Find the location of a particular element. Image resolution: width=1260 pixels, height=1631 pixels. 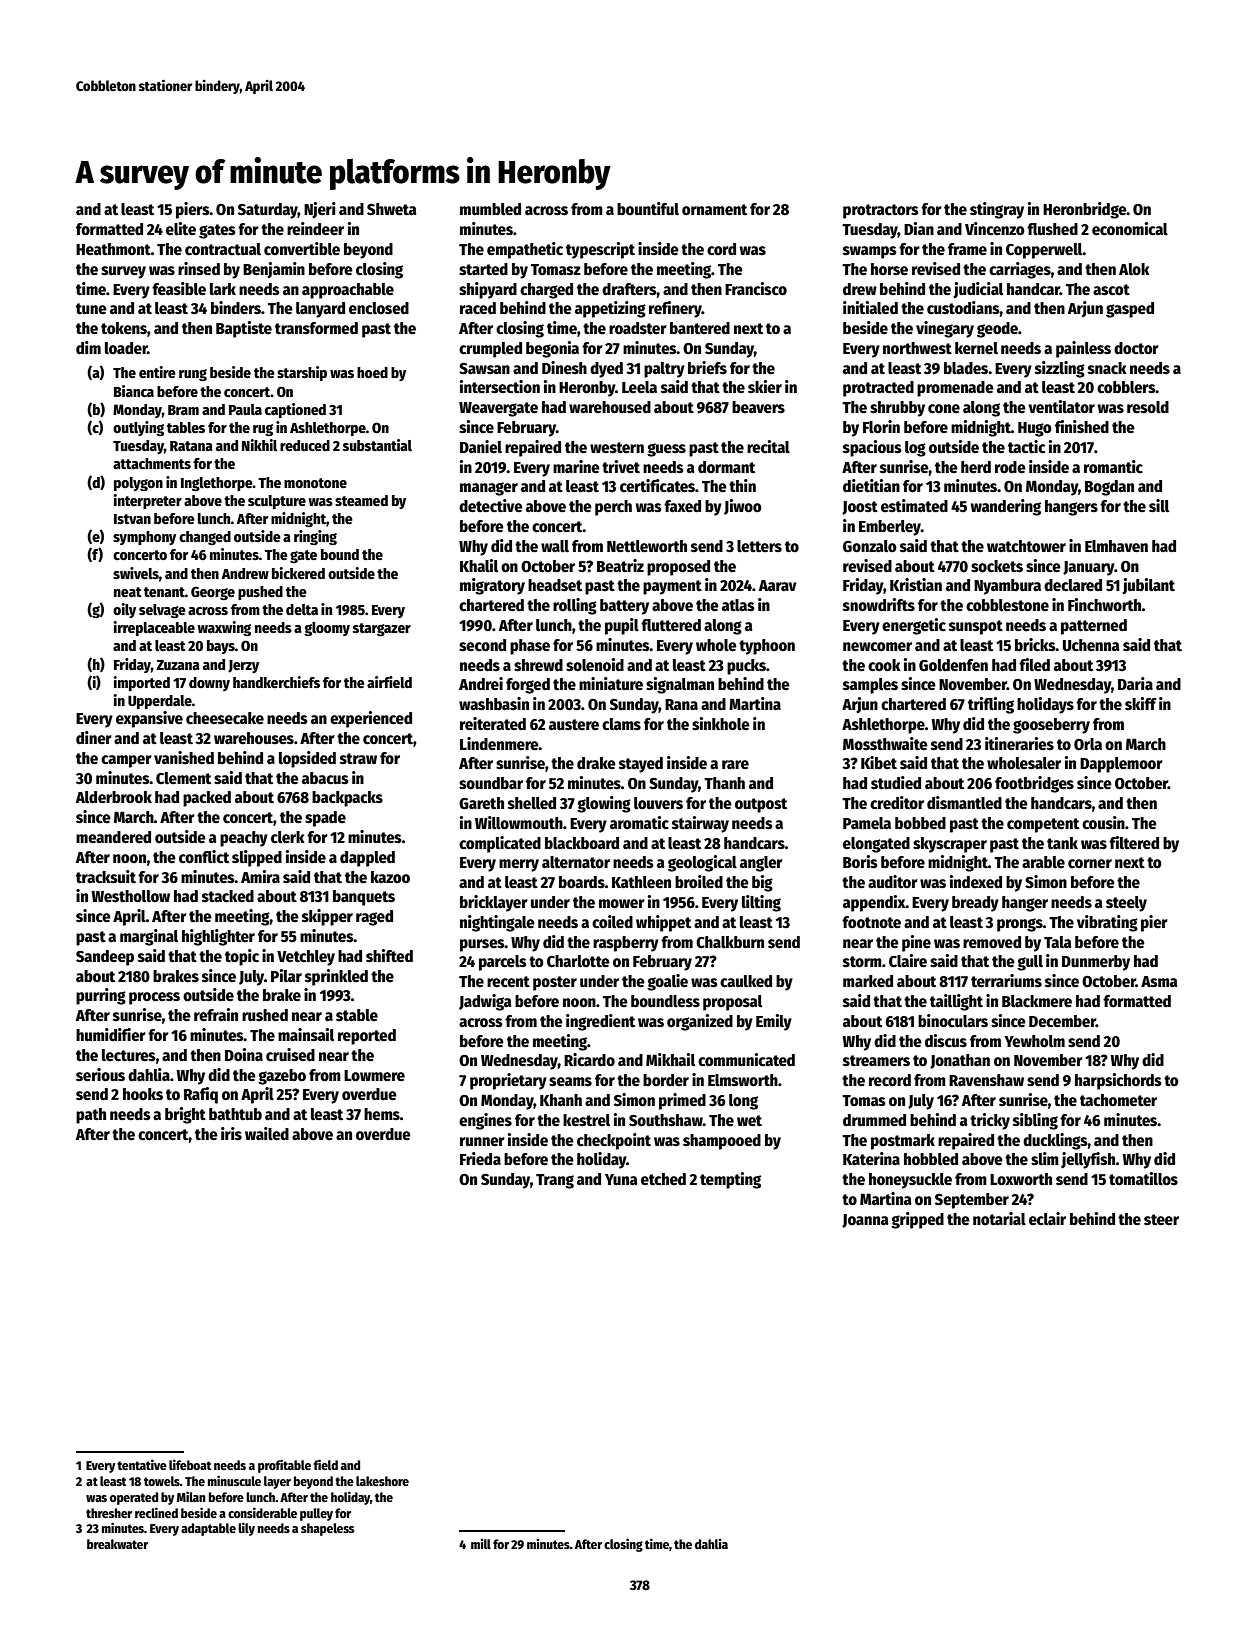

Yuna is located at coordinates (621, 1179).
